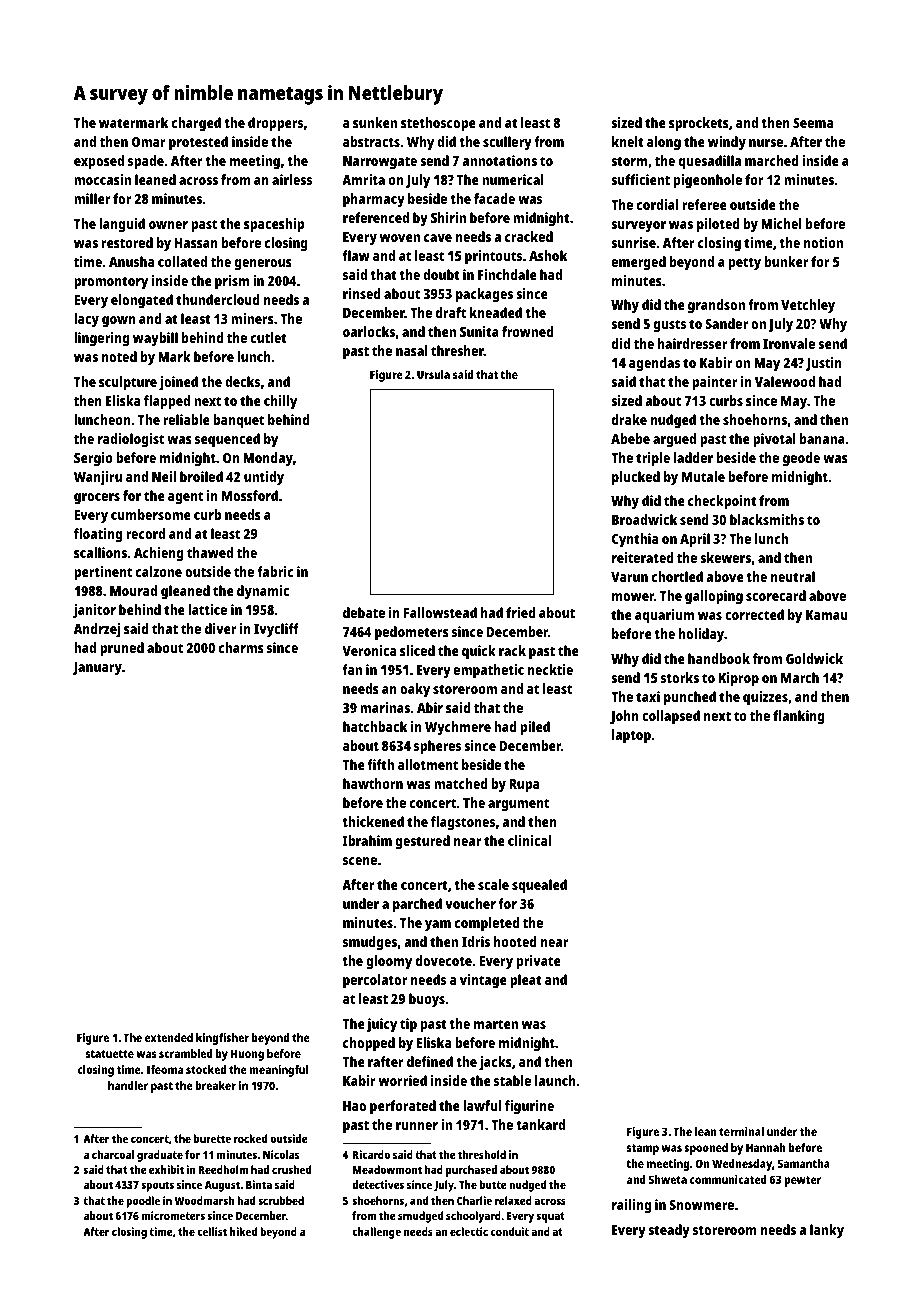 The height and width of the screenshot is (1308, 924). I want to click on frowned, so click(528, 331).
